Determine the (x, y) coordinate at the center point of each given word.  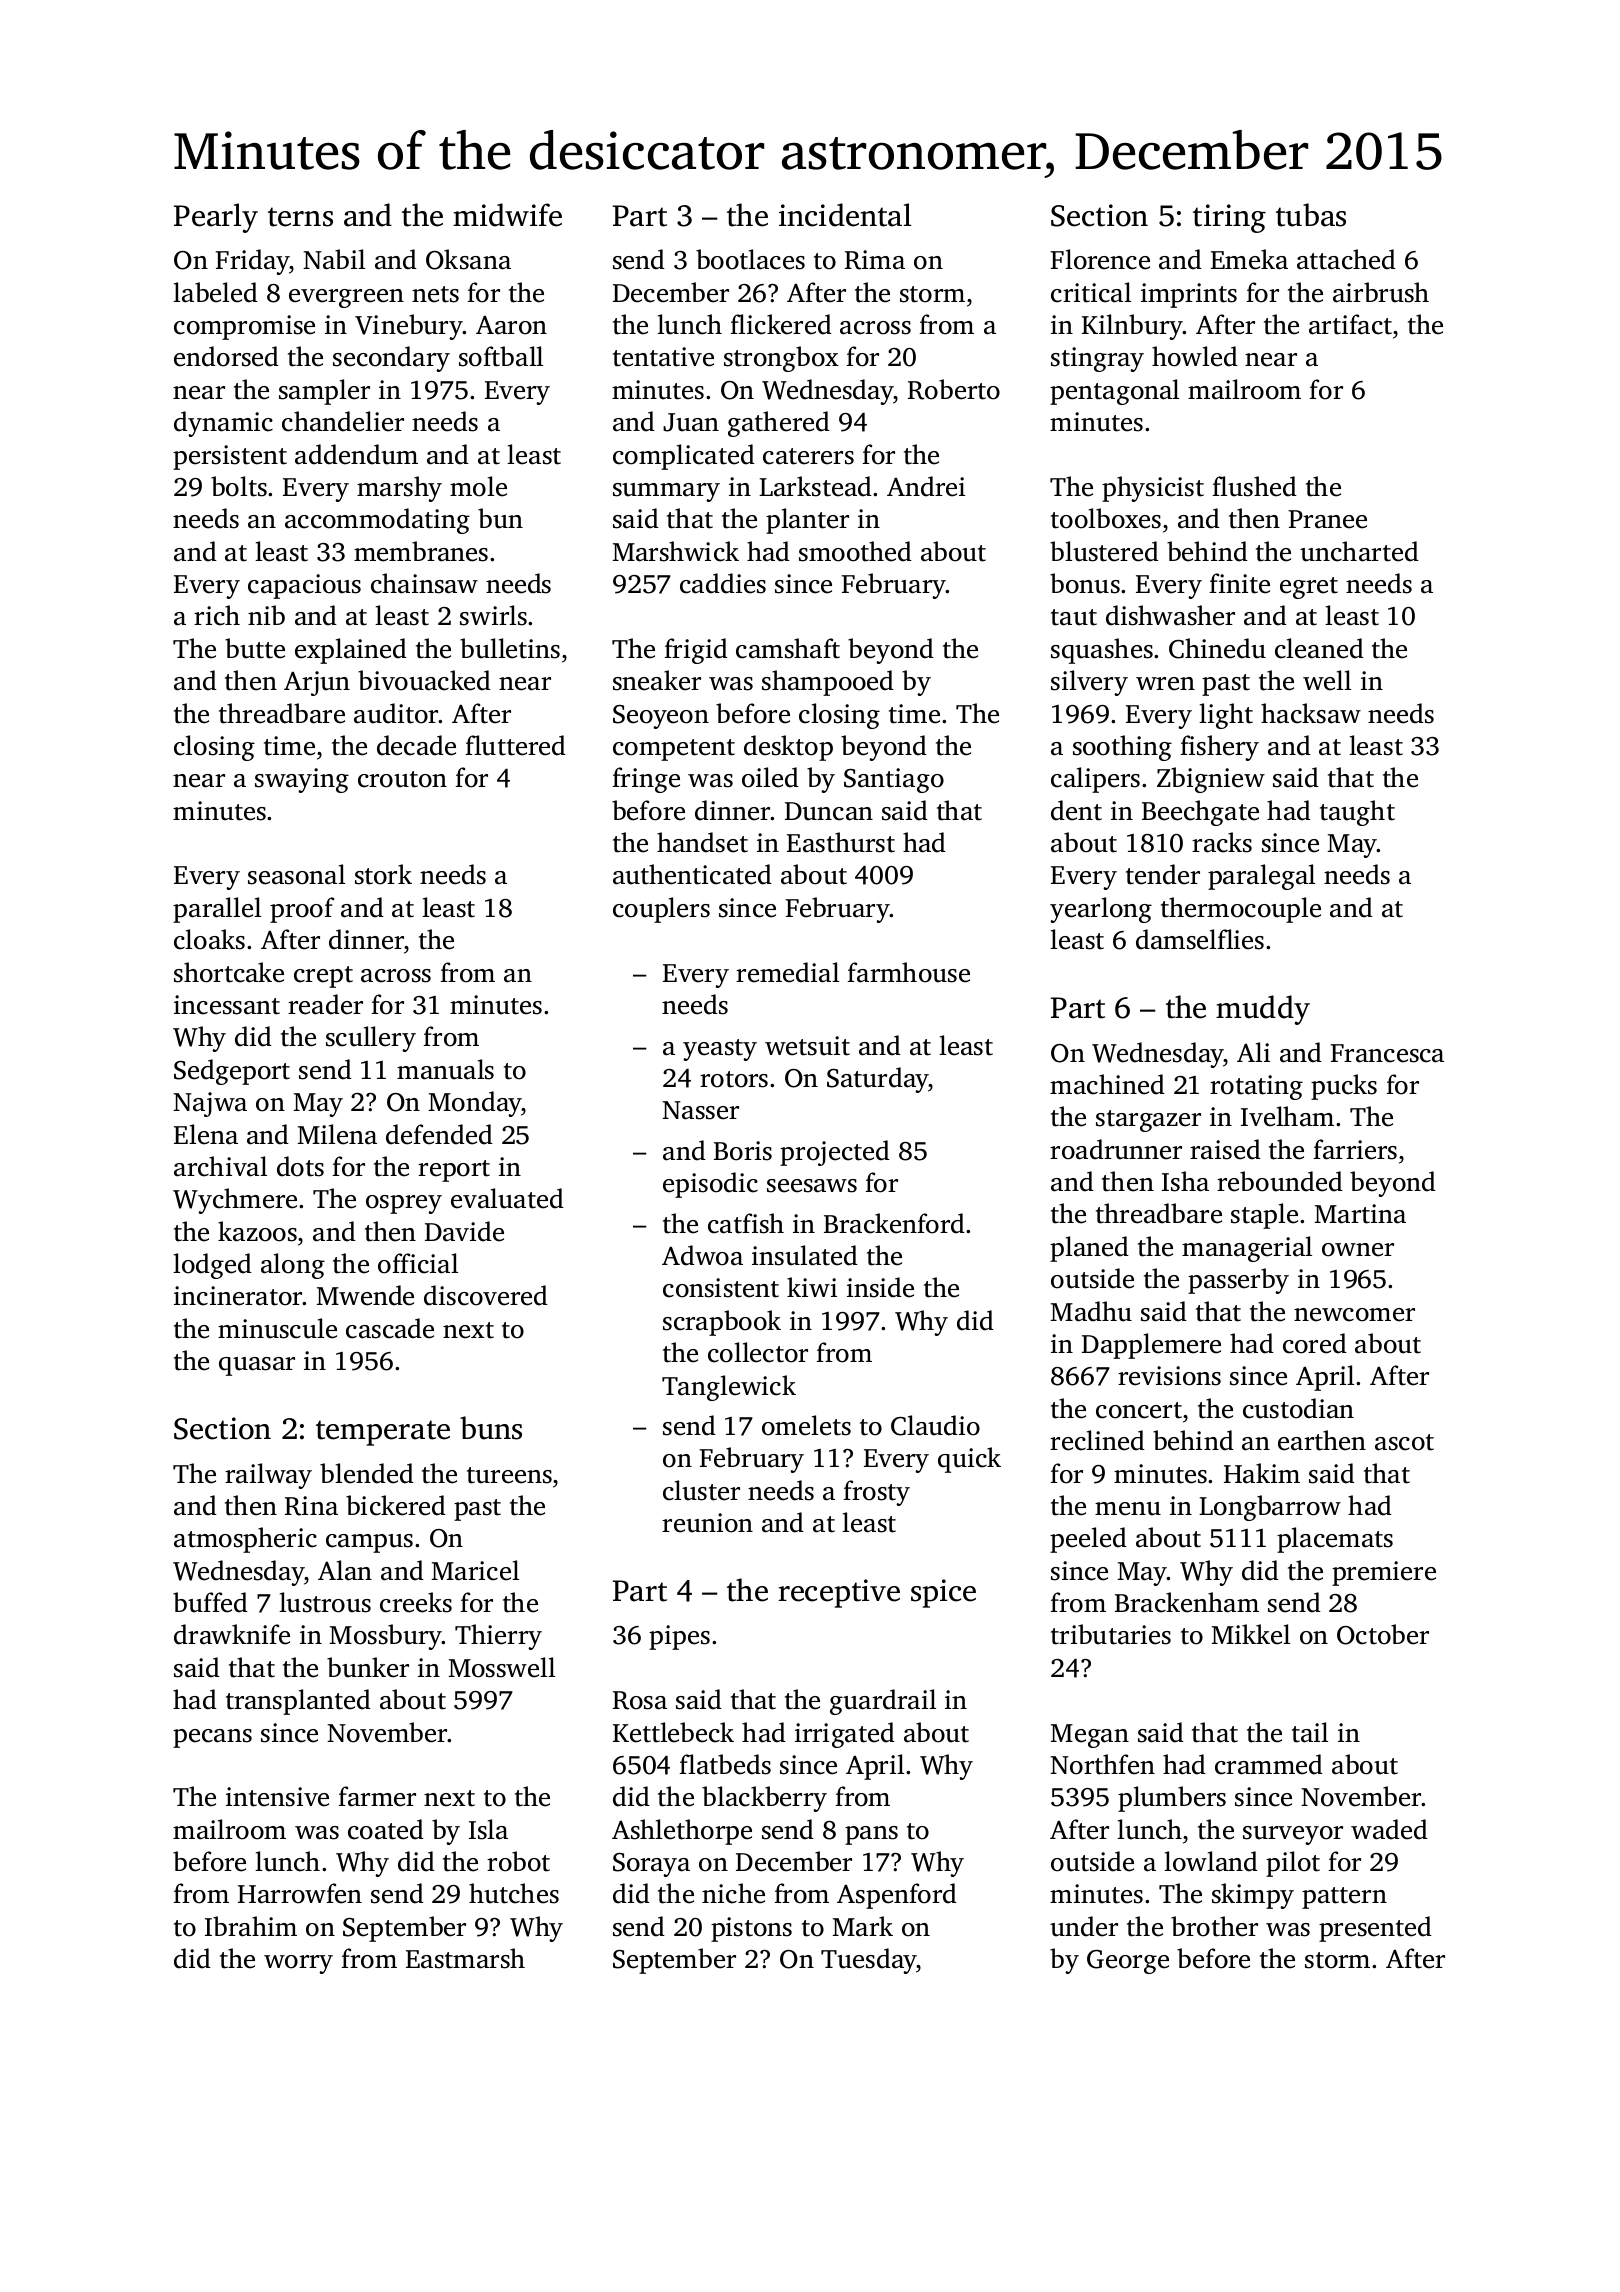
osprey (404, 1204)
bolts (239, 486)
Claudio (935, 1425)
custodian (1298, 1408)
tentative (663, 357)
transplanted (298, 1702)
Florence (1100, 259)
